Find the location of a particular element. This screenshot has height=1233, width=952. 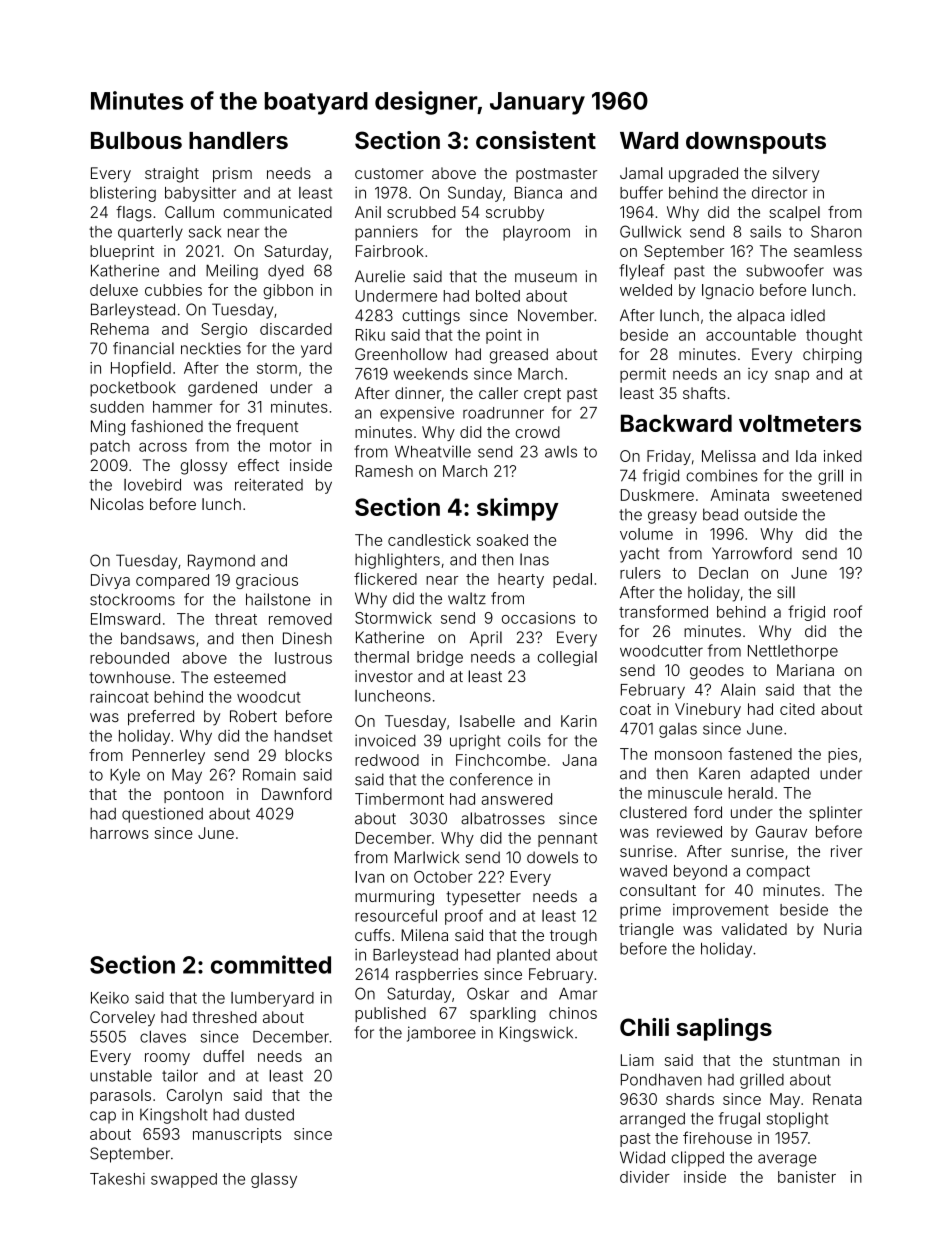

roadrunner is located at coordinates (503, 413).
